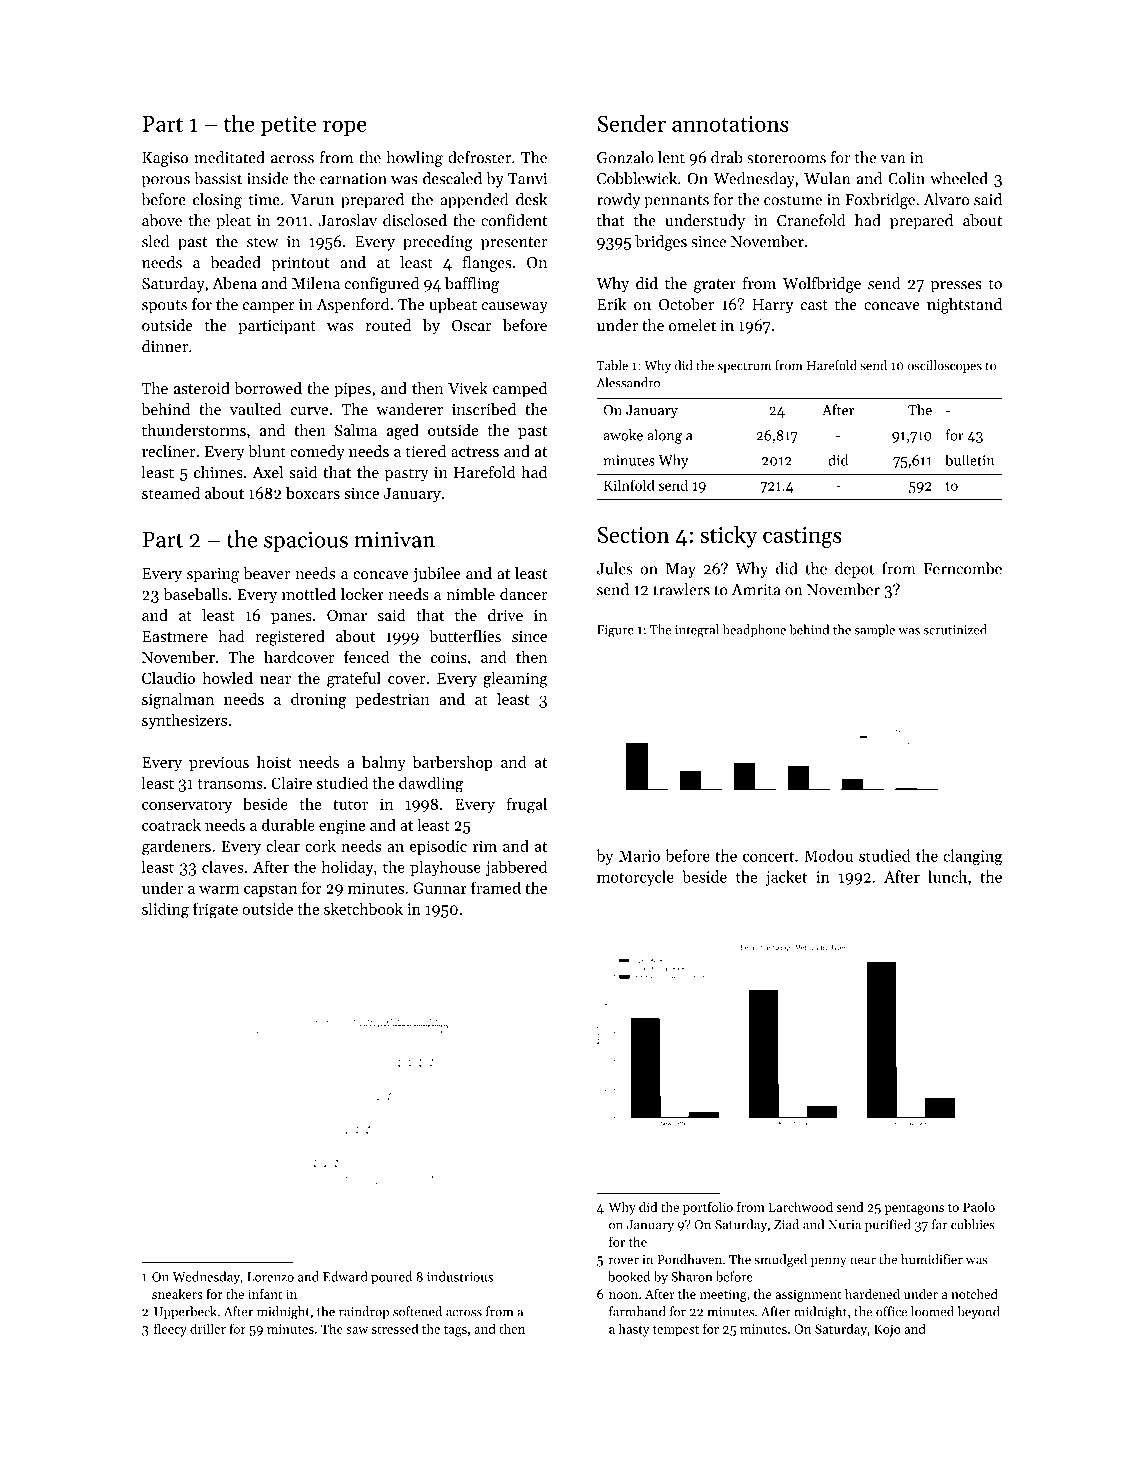 This image has width=1144, height=1481. What do you see at coordinates (811, 220) in the image?
I see `Cranefold` at bounding box center [811, 220].
